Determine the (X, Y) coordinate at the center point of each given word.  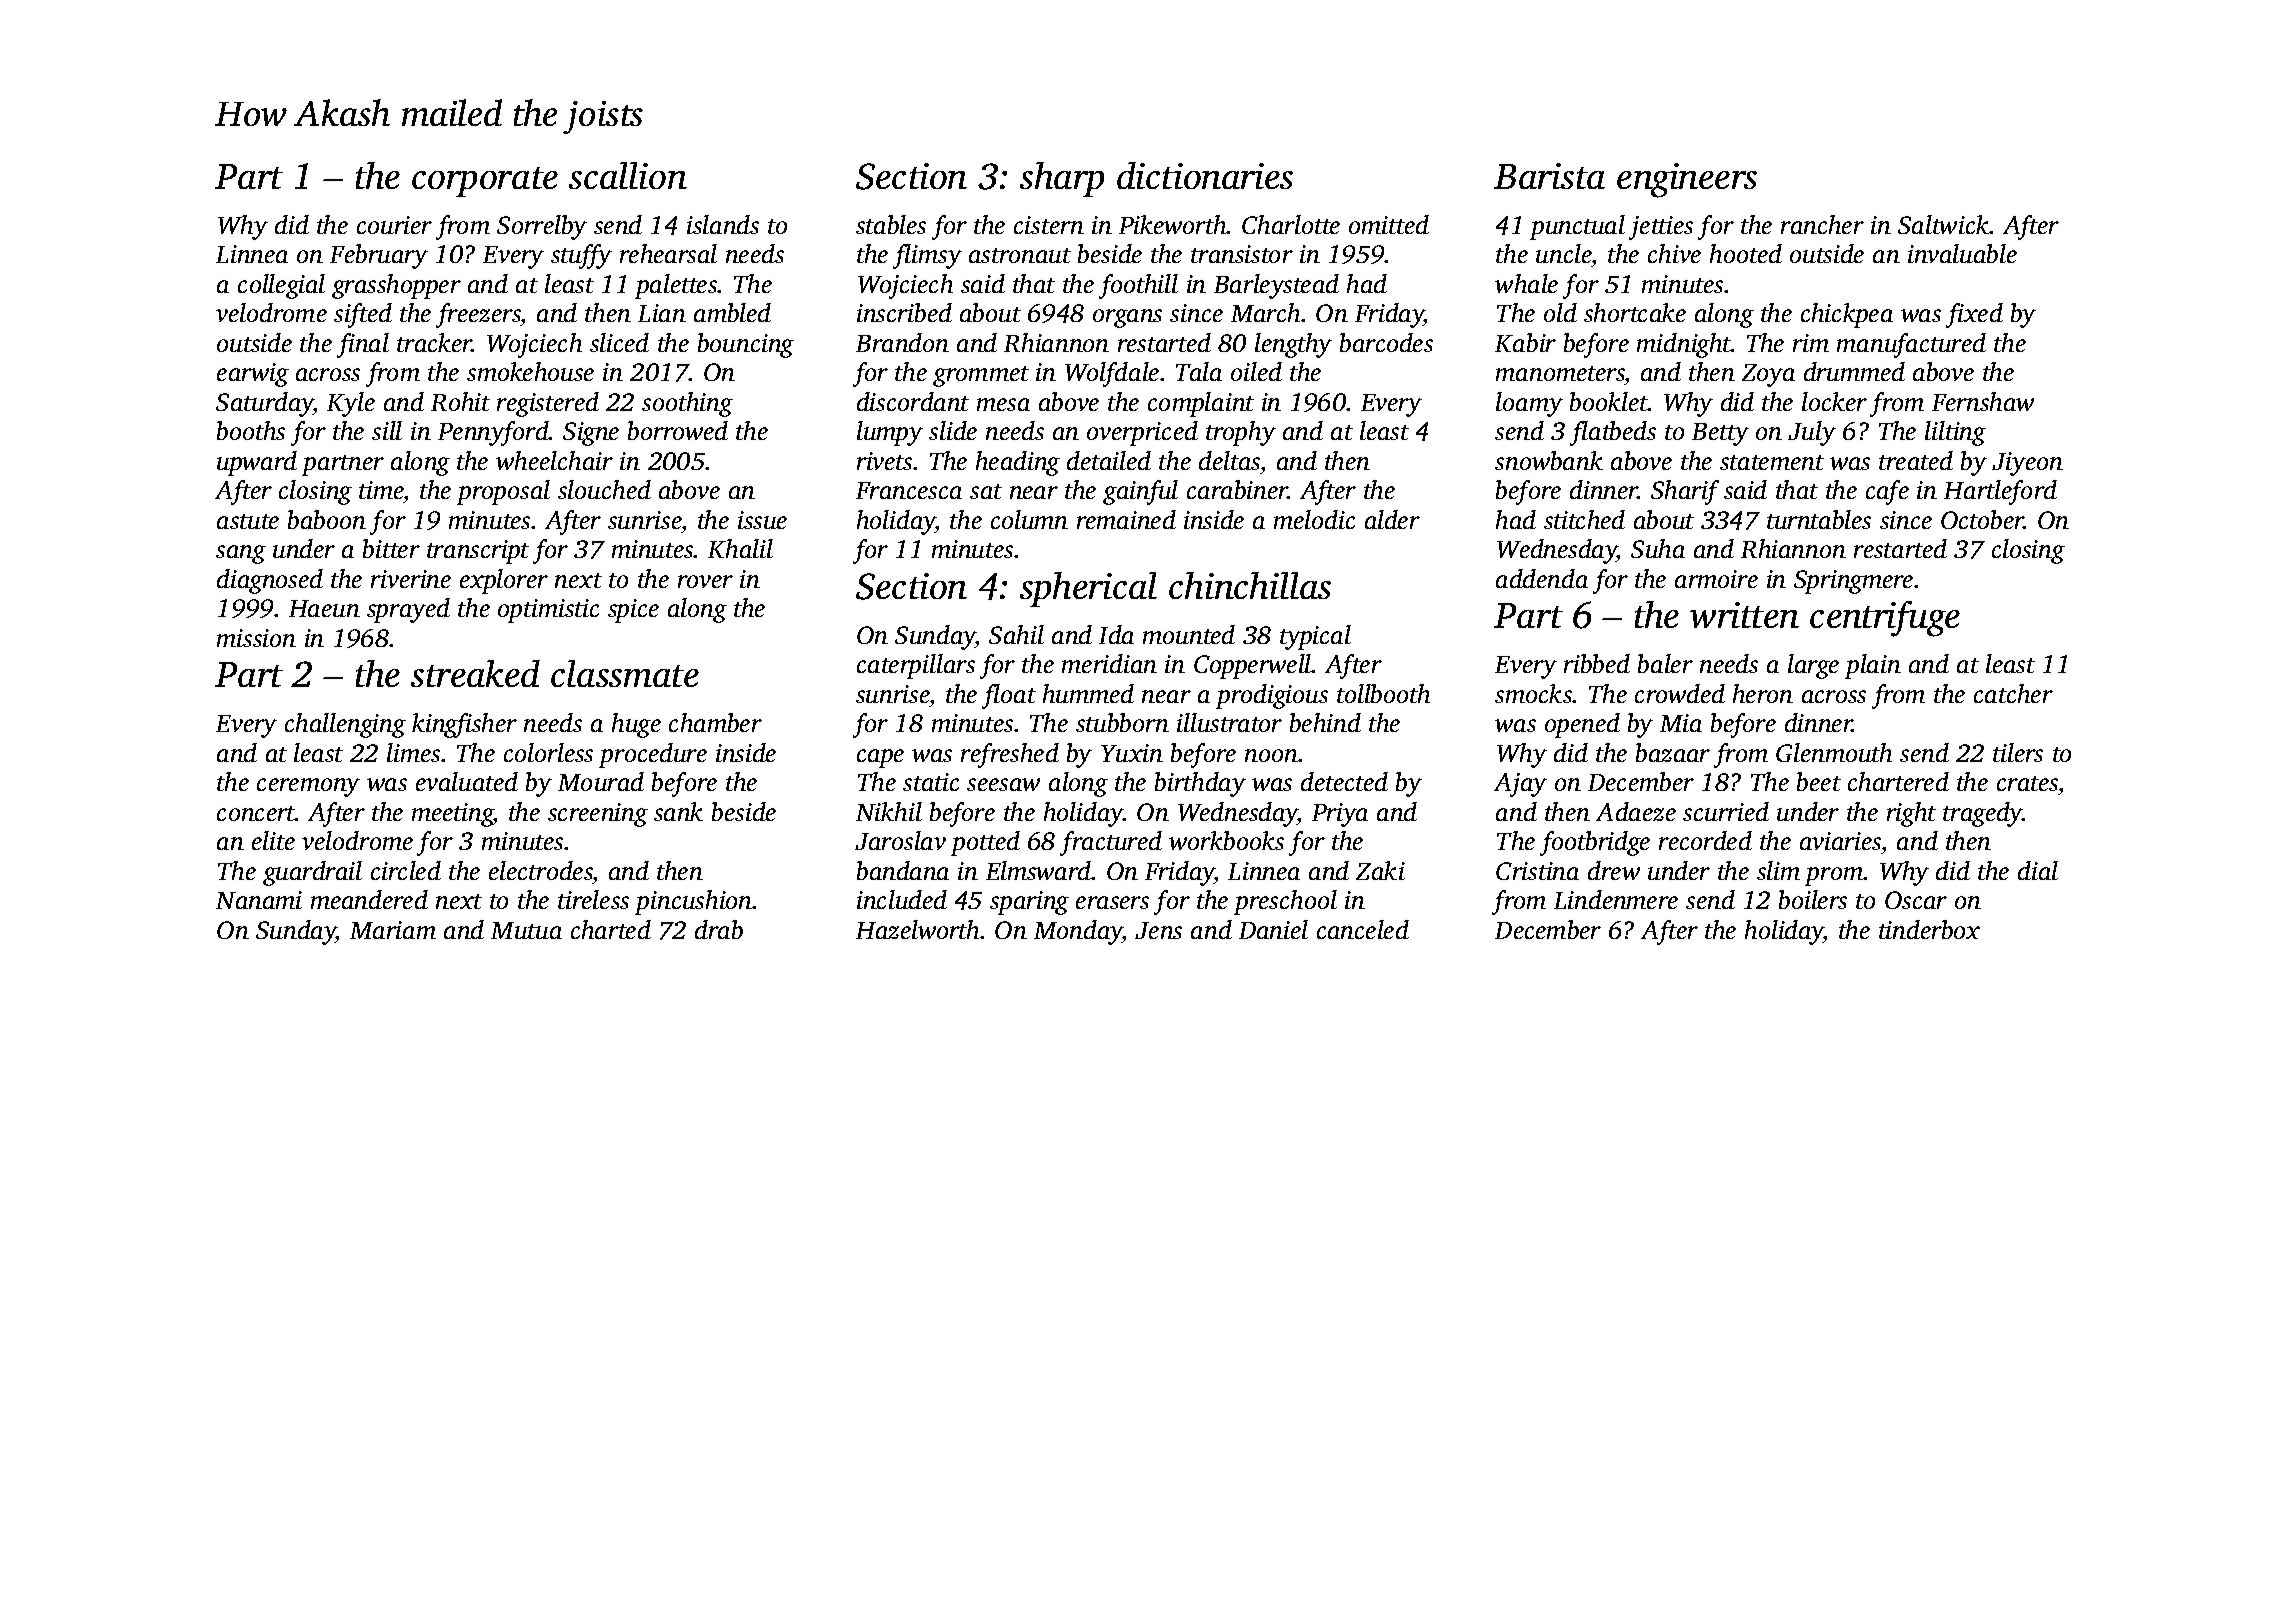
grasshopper (396, 286)
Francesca (909, 490)
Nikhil (889, 811)
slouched (604, 489)
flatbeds (1613, 433)
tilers (2018, 752)
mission (256, 638)
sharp (1062, 179)
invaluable (1962, 253)
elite (273, 840)
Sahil (1016, 634)
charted (611, 929)
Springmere (1853, 582)
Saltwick (1943, 224)
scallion (628, 175)
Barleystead (1276, 286)
